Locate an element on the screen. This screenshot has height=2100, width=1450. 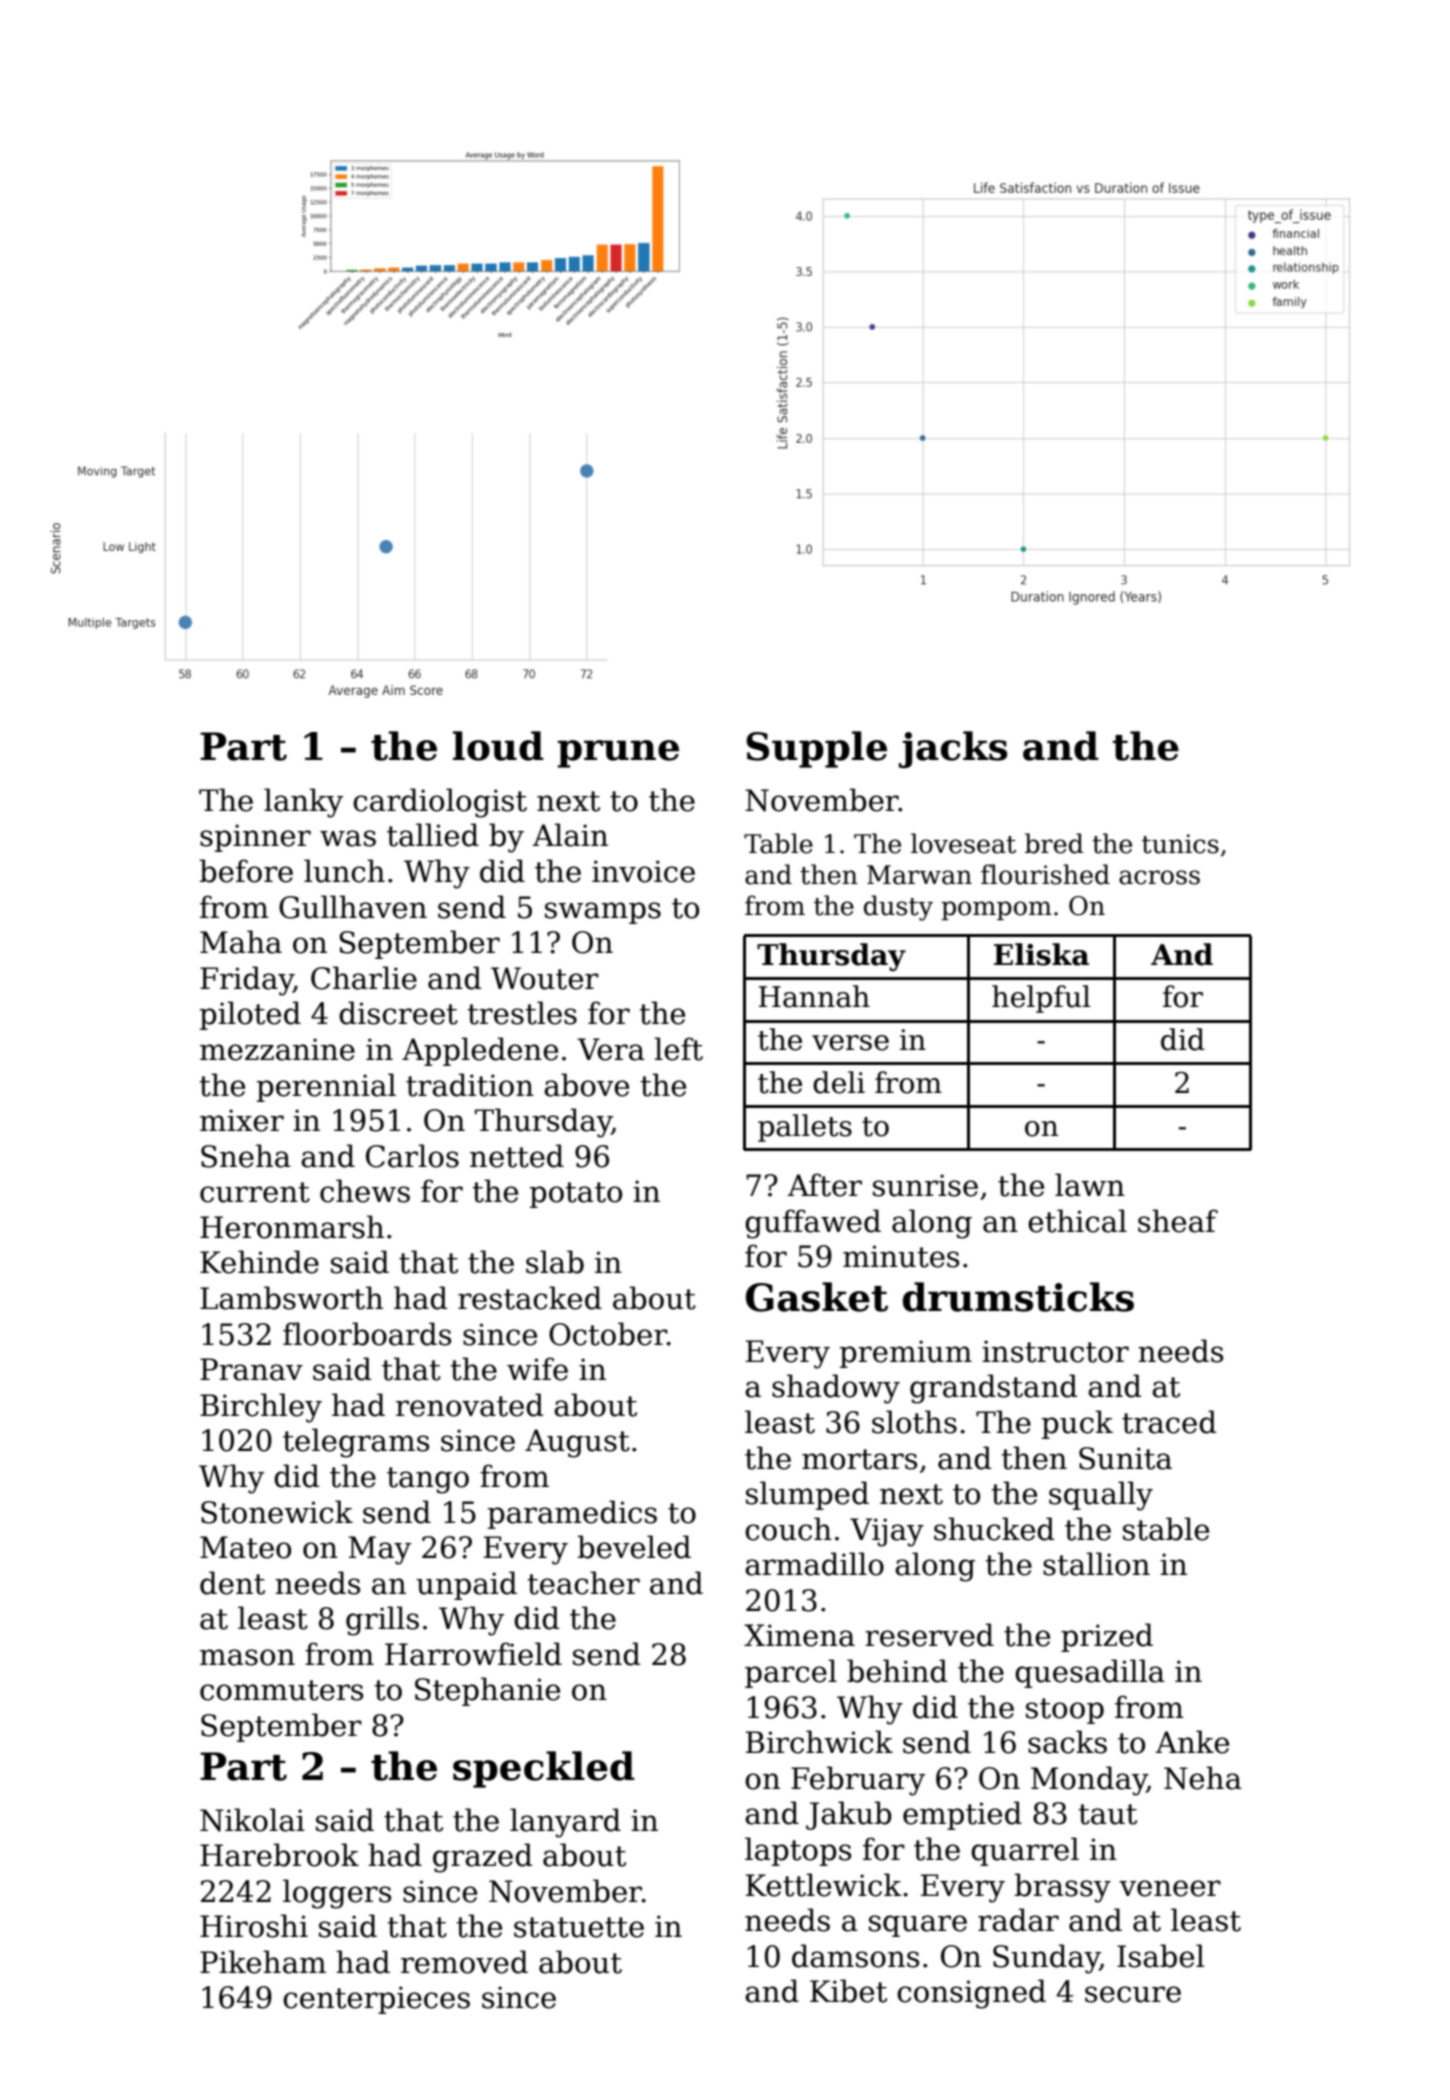
stallion is located at coordinates (1096, 1564).
